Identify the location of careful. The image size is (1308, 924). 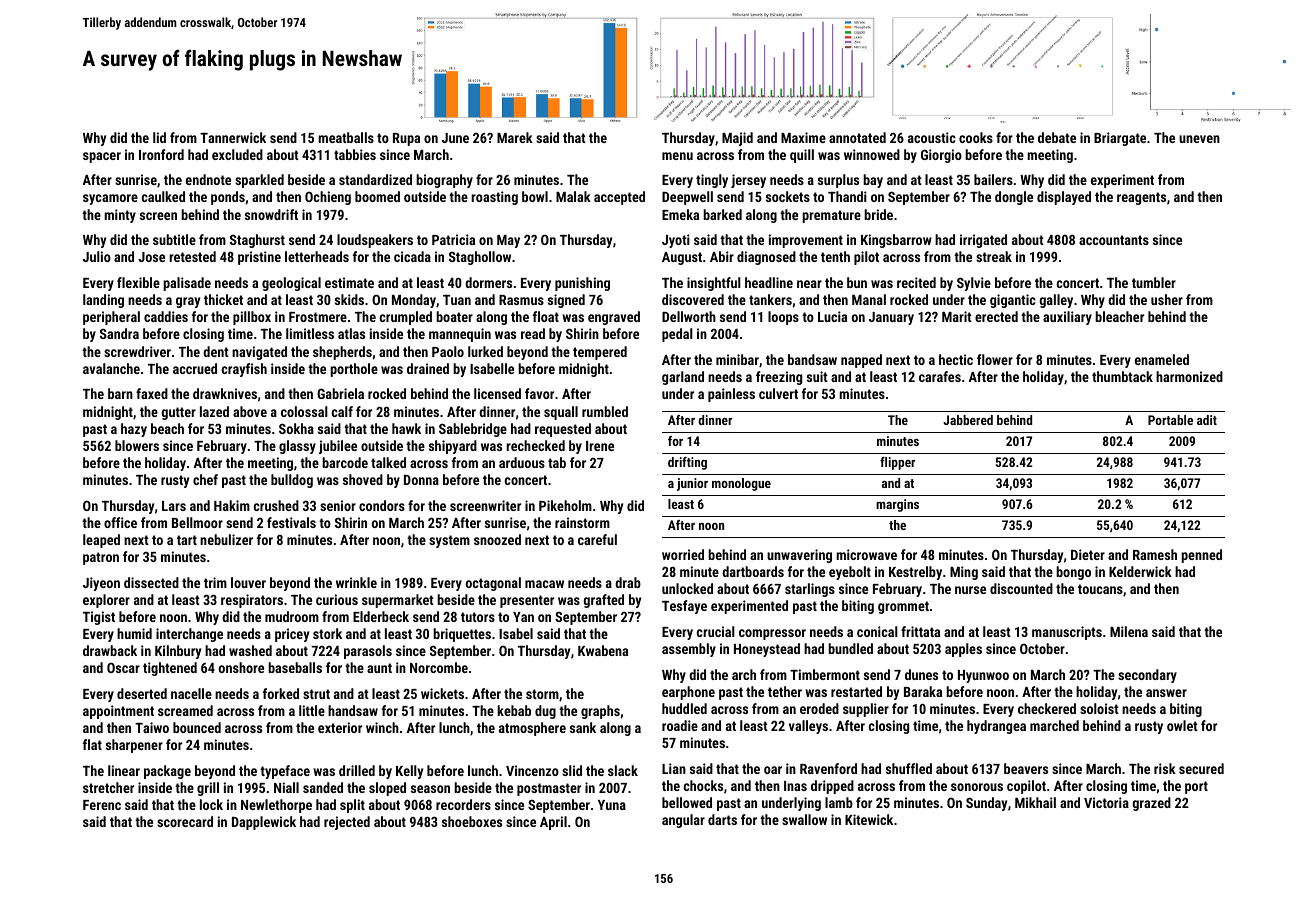
(597, 539).
